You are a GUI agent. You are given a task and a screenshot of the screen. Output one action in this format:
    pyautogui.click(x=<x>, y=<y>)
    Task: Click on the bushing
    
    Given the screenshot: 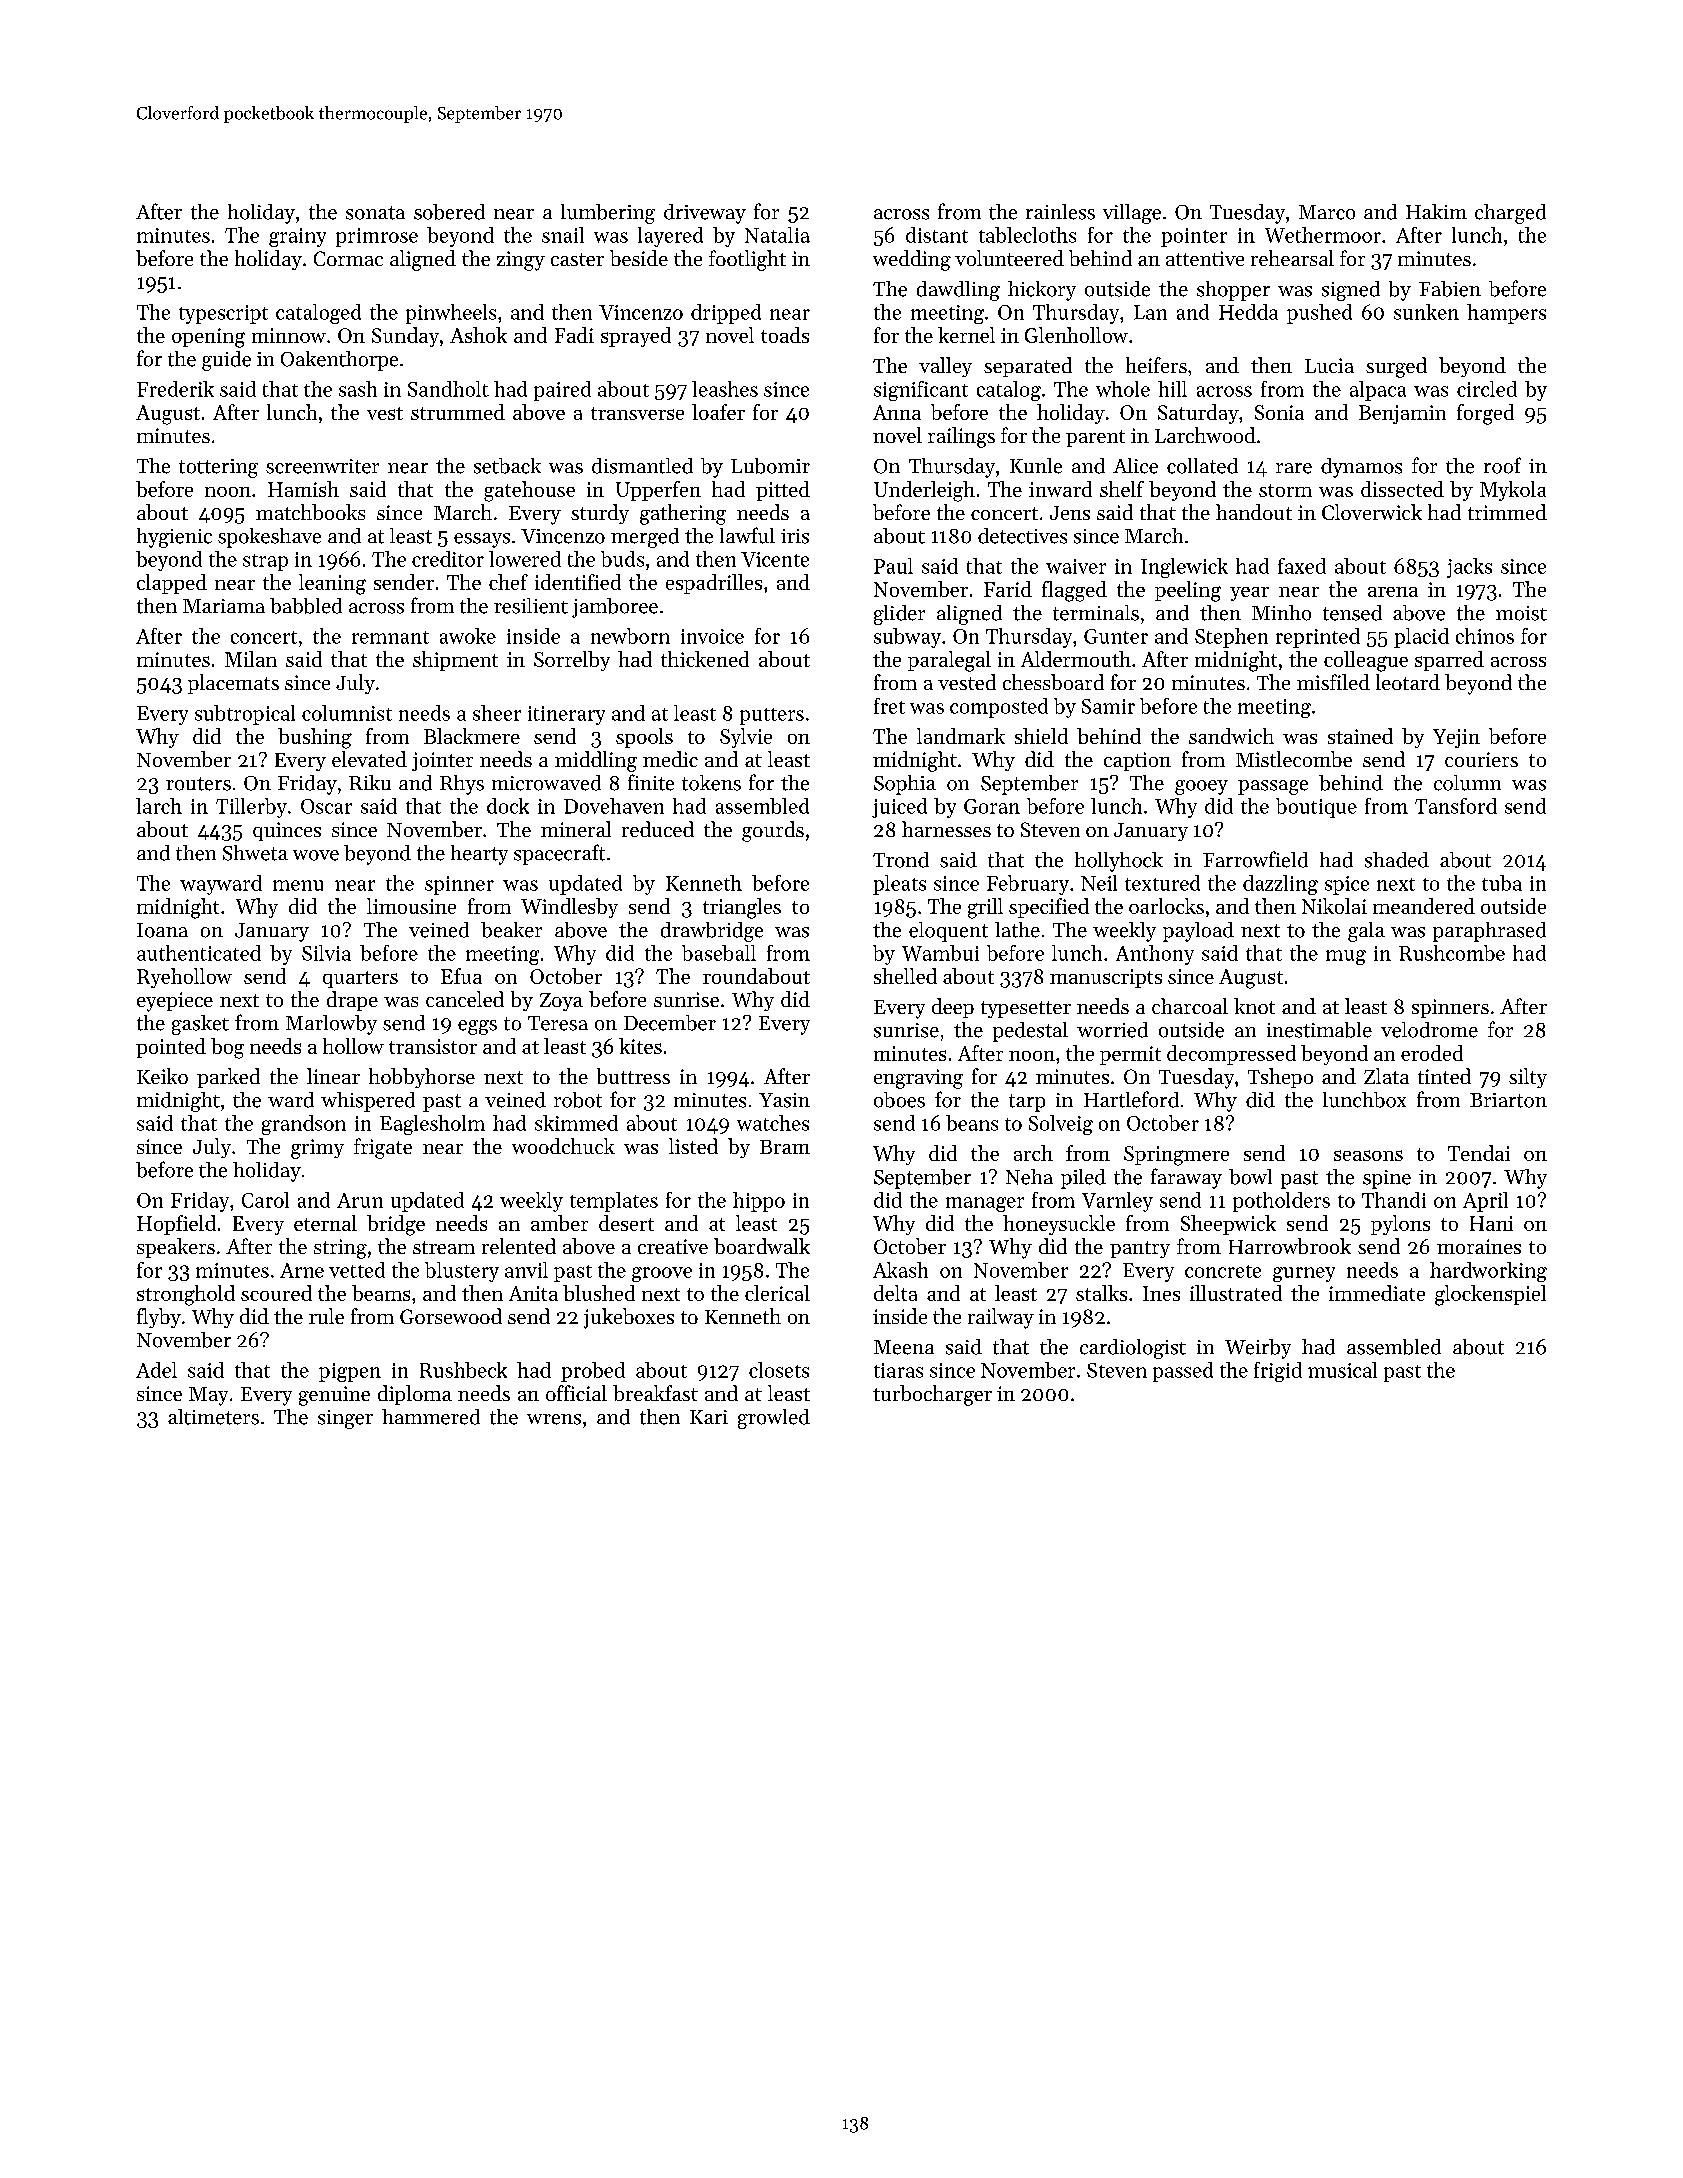 What is the action you would take?
    pyautogui.click(x=315, y=738)
